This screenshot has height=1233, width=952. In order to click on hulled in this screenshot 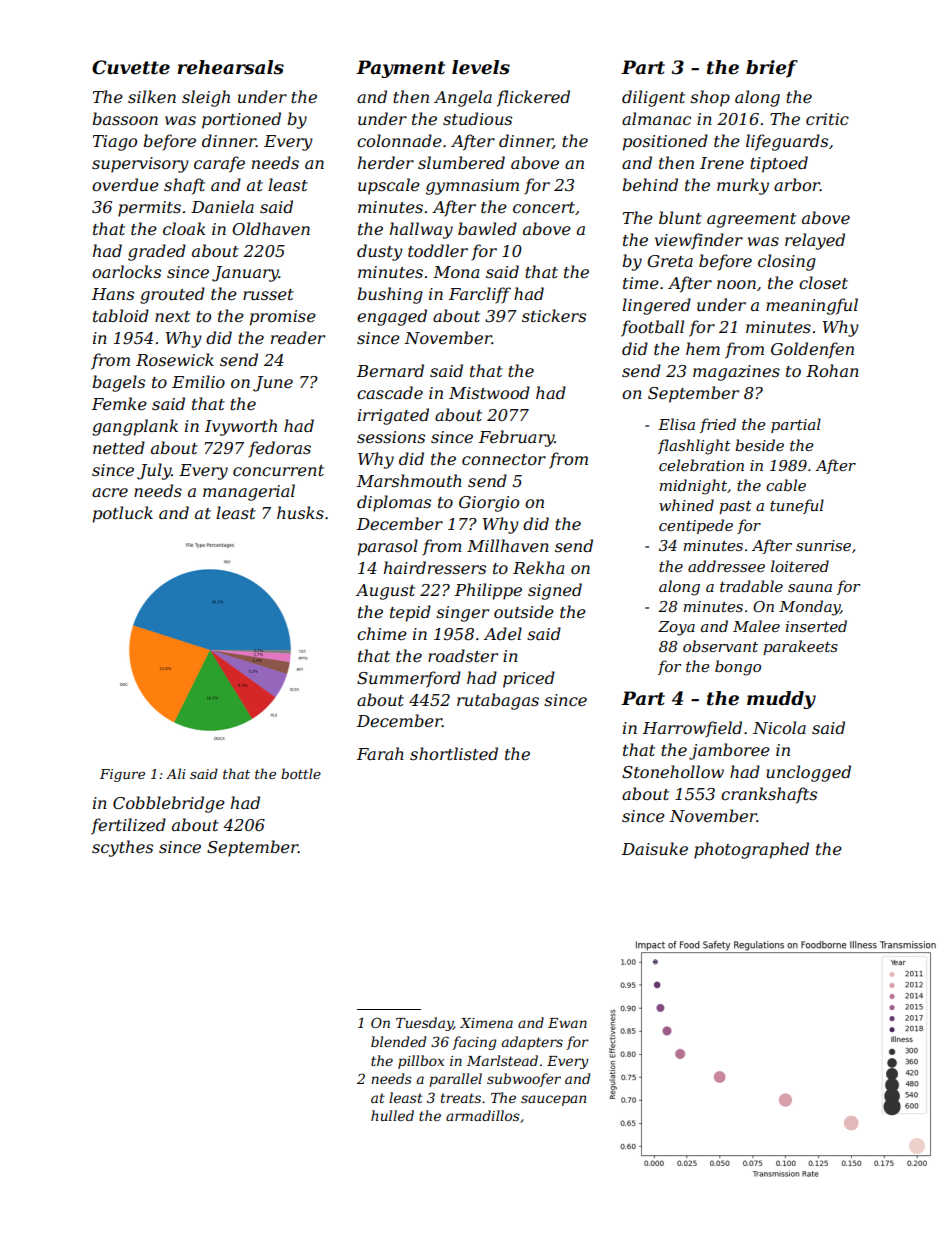, I will do `click(392, 1115)`.
